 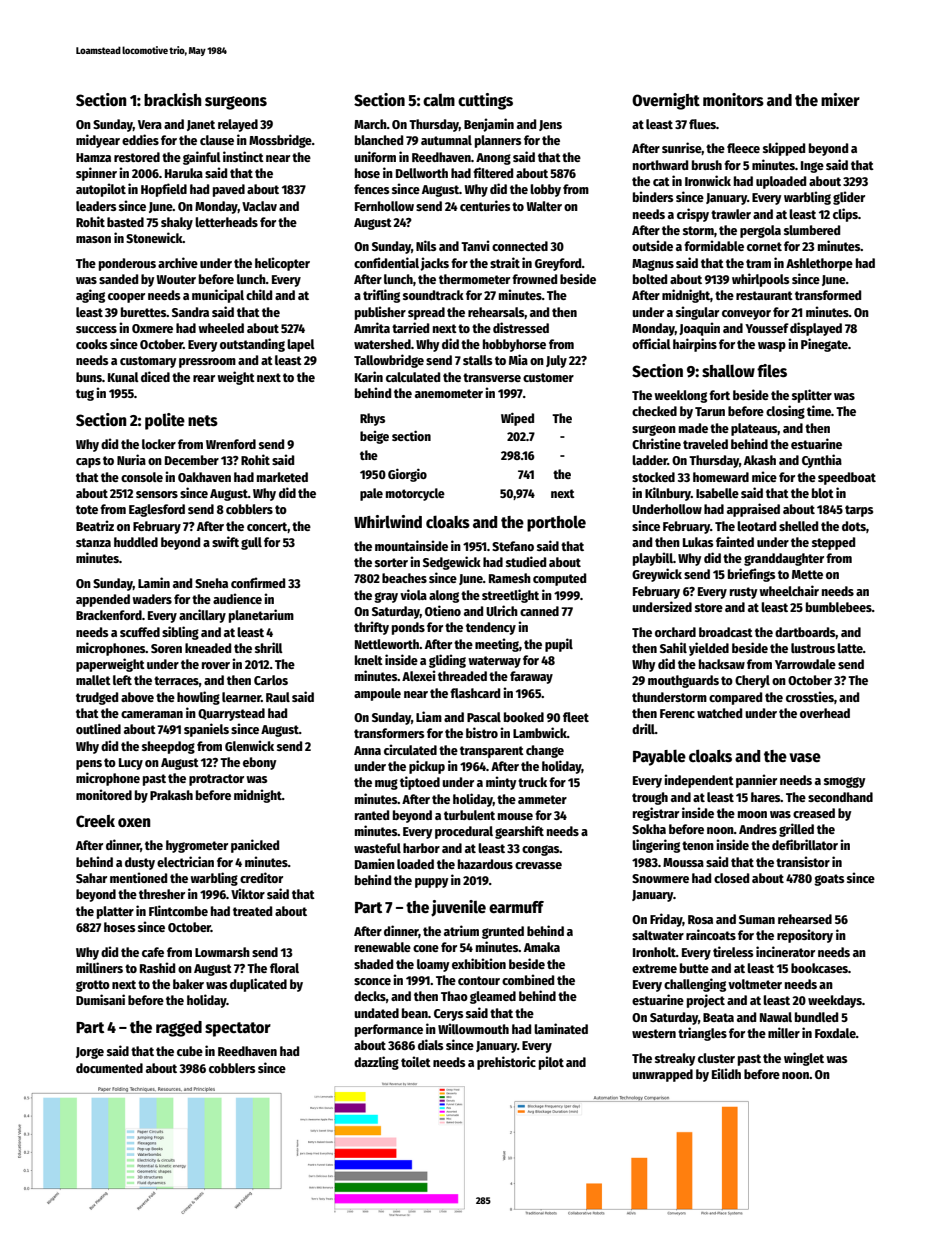 I want to click on binders, so click(x=653, y=196).
